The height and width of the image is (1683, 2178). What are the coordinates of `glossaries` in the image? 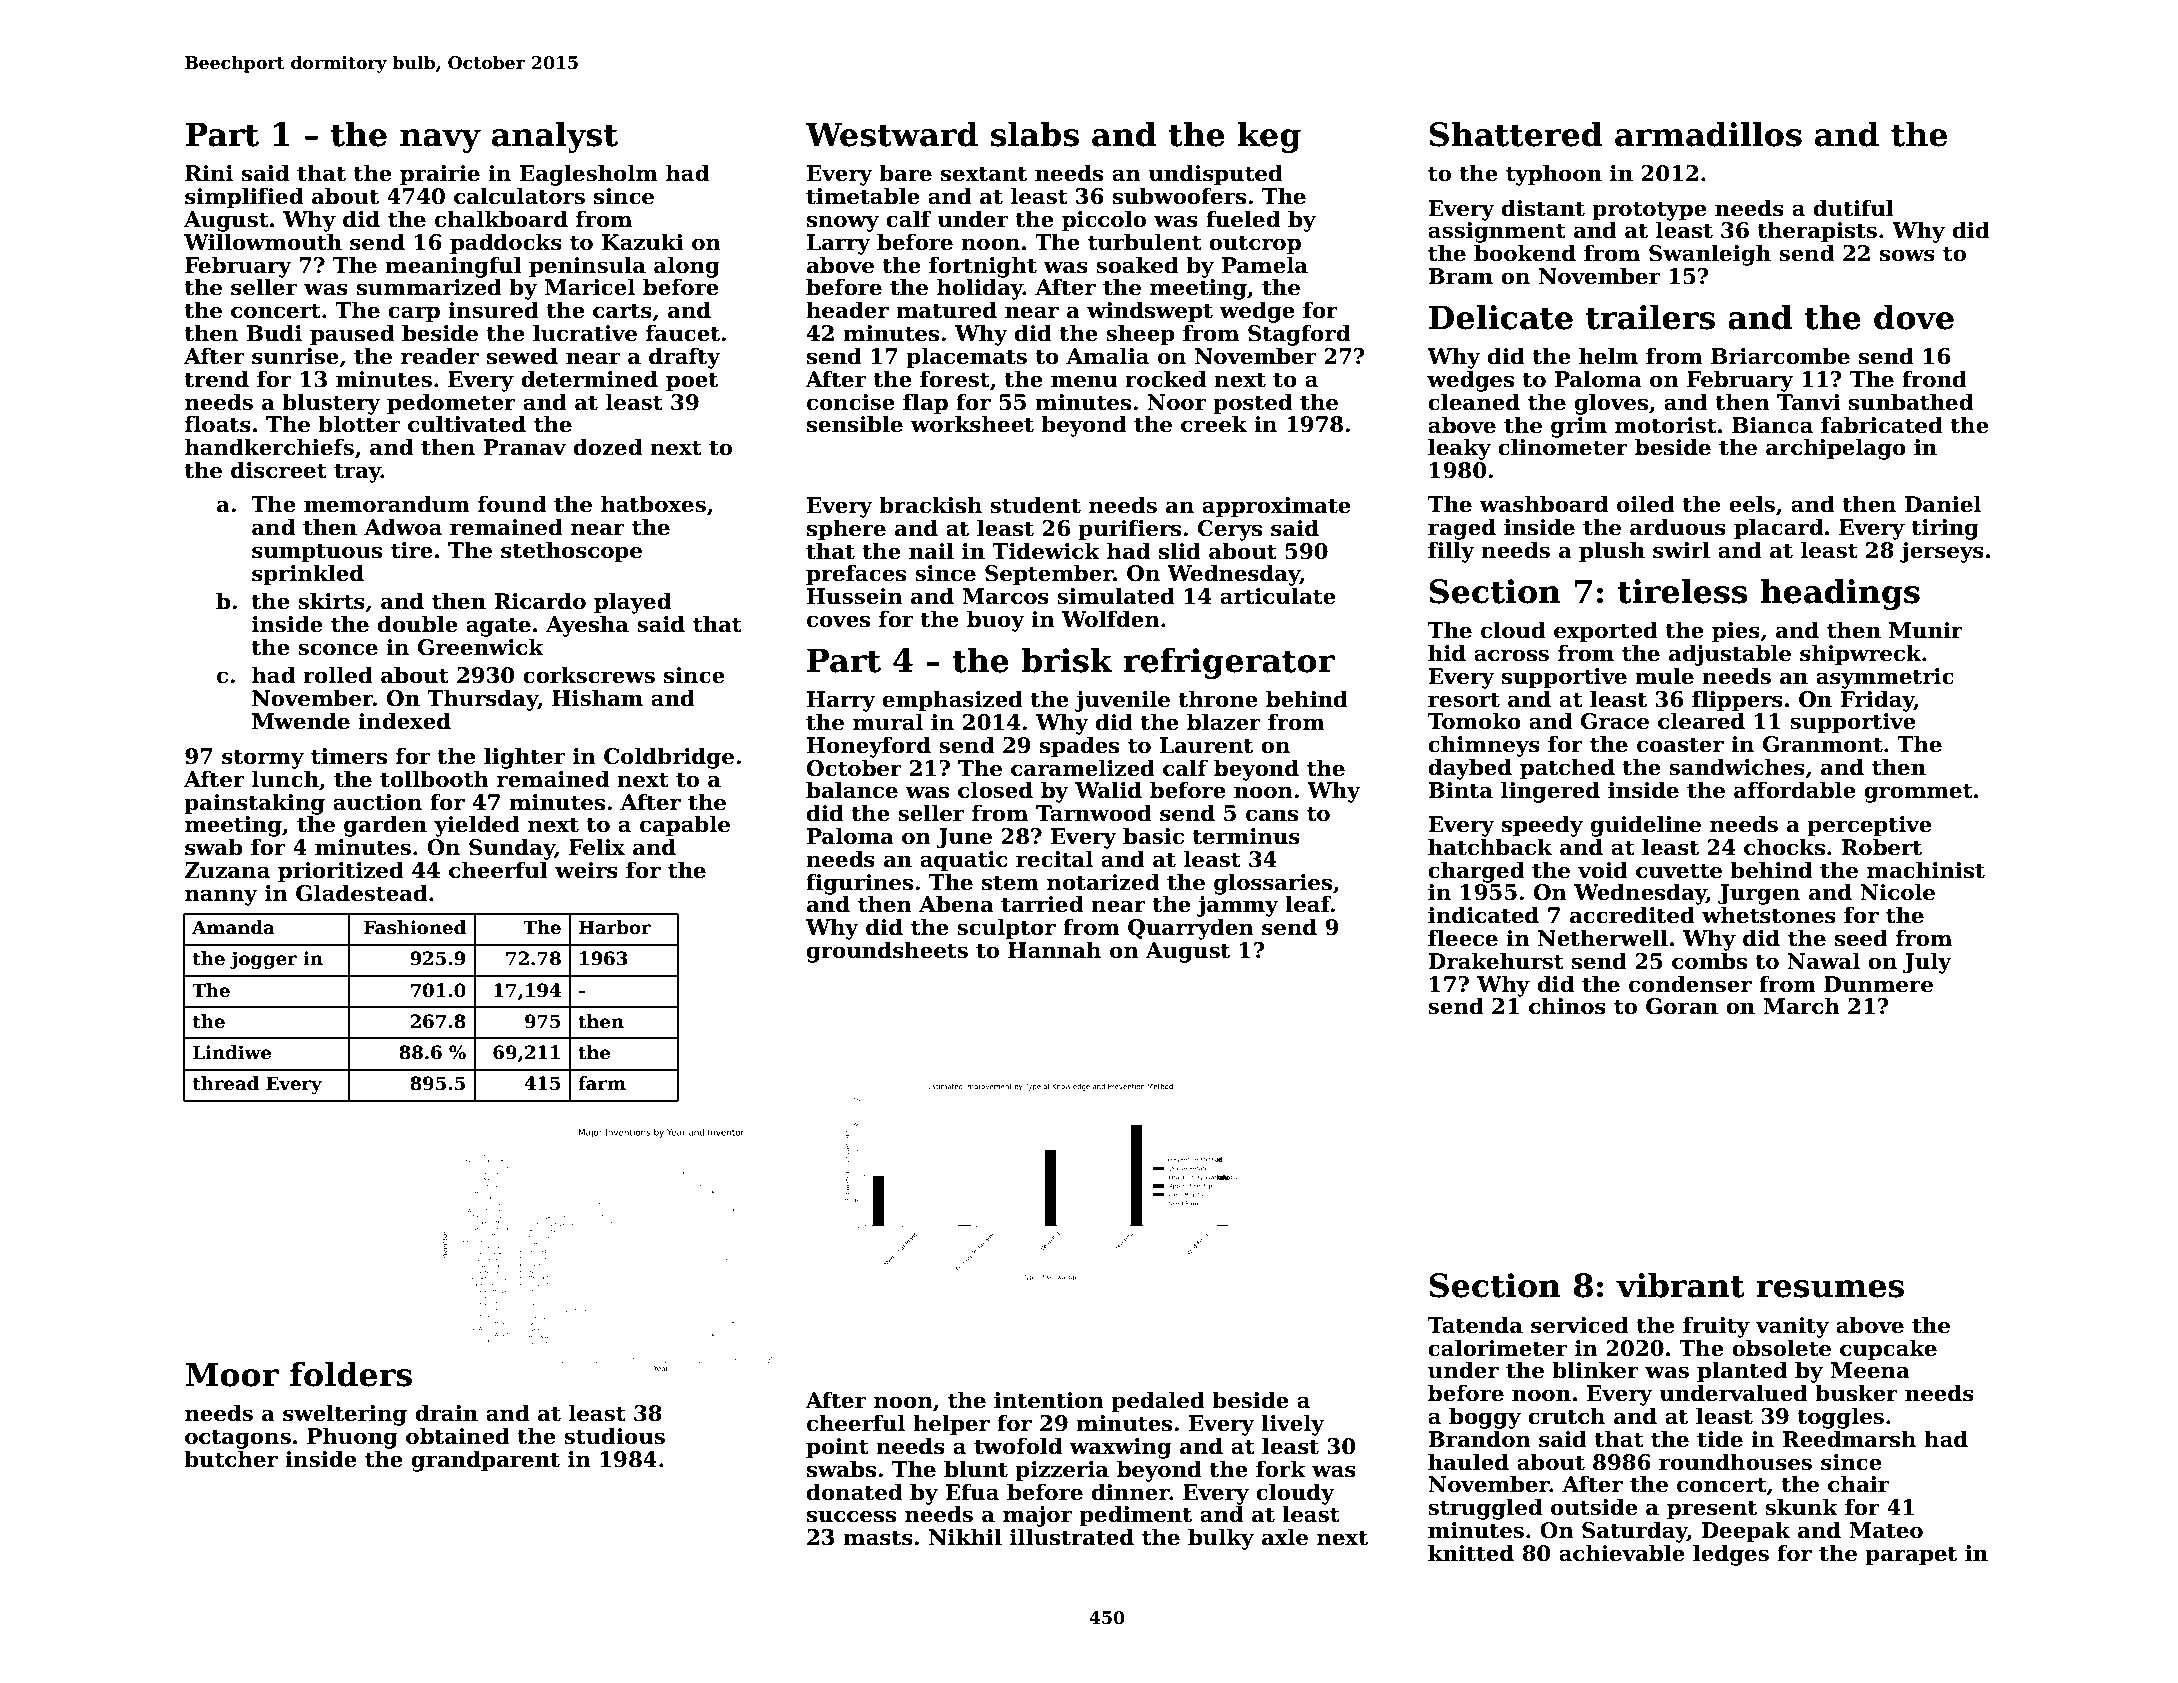 It's located at (1273, 884).
